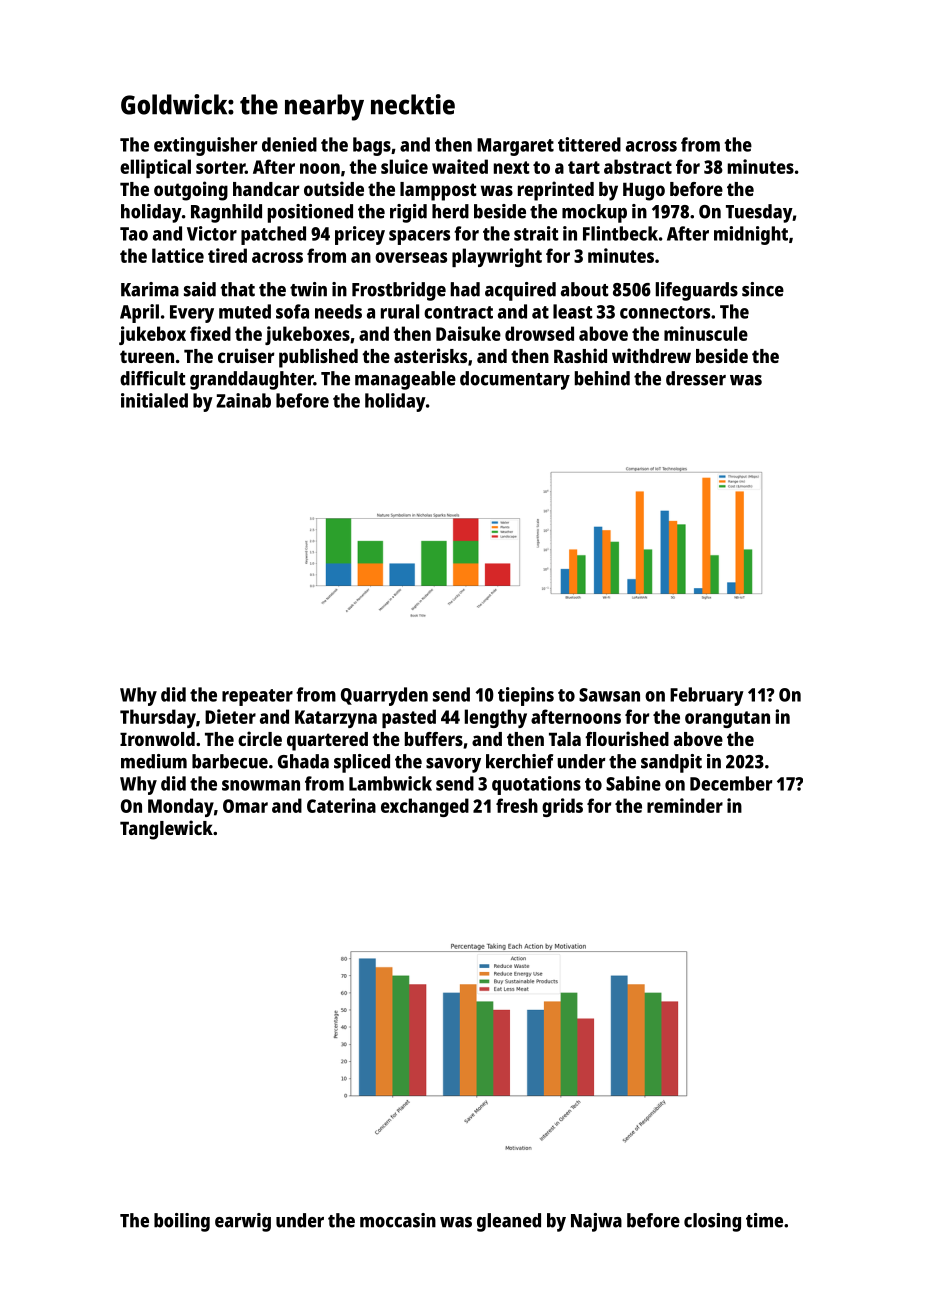  I want to click on orangutan, so click(727, 719).
